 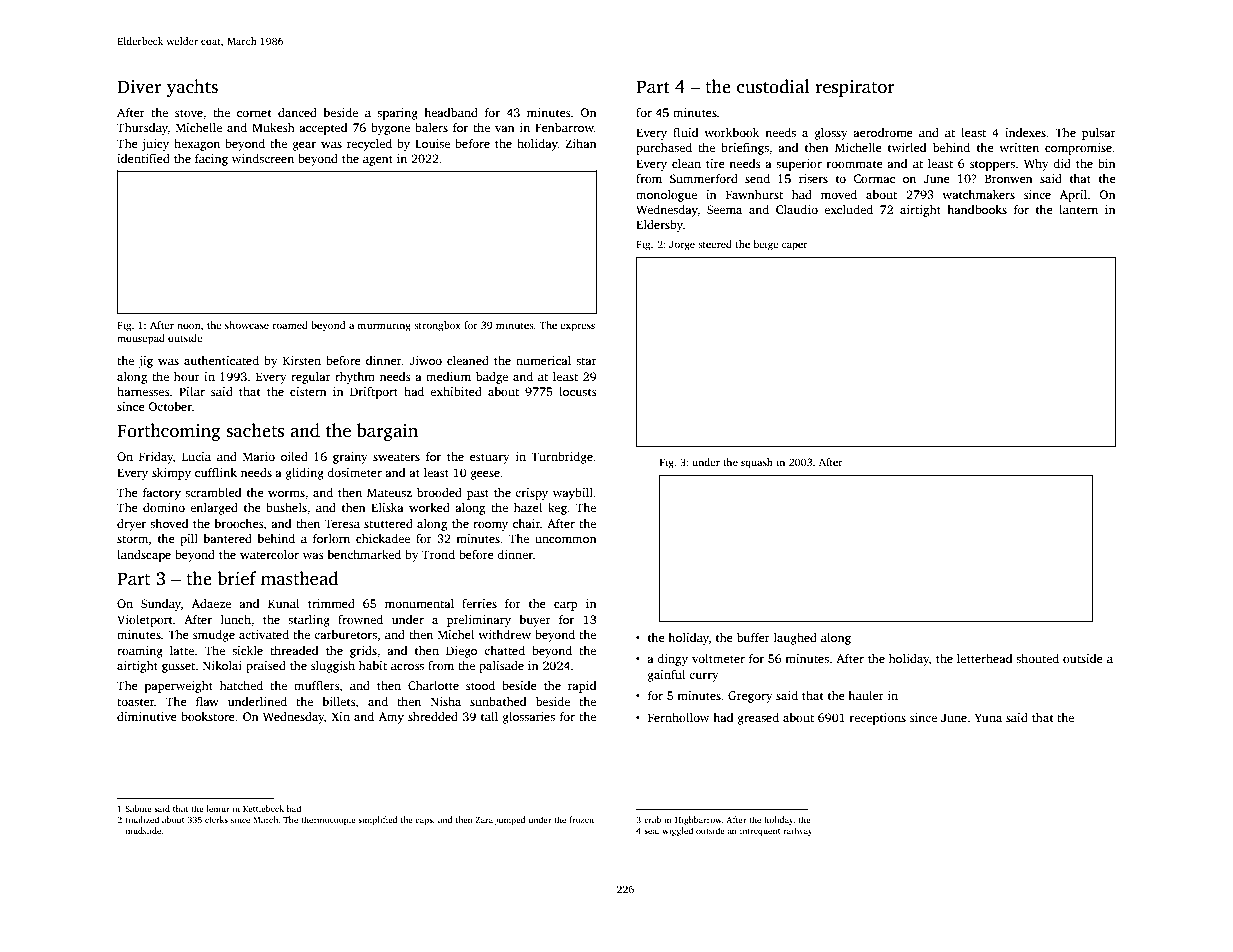 I want to click on letterhead, so click(x=984, y=658).
